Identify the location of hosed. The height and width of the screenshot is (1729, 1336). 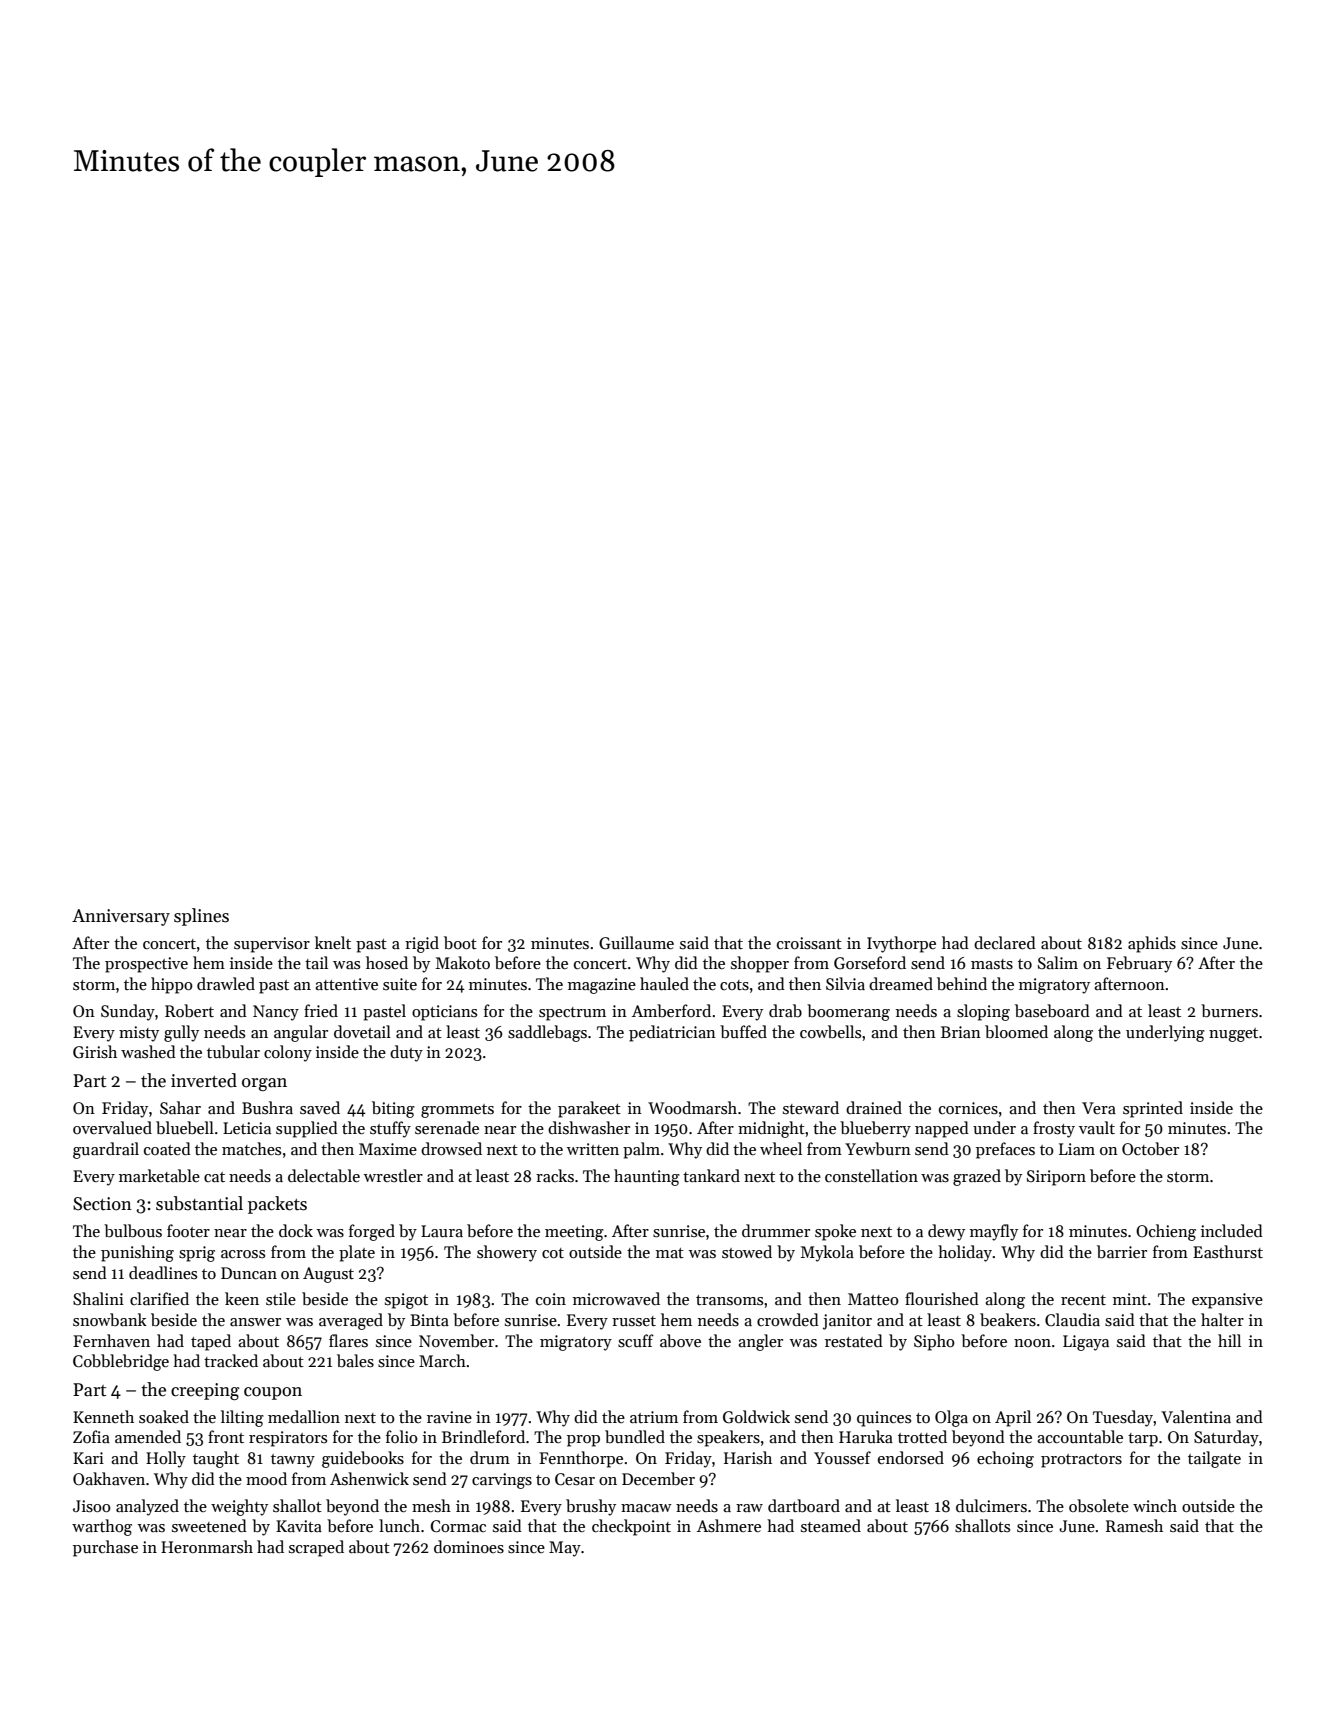
(387, 963).
